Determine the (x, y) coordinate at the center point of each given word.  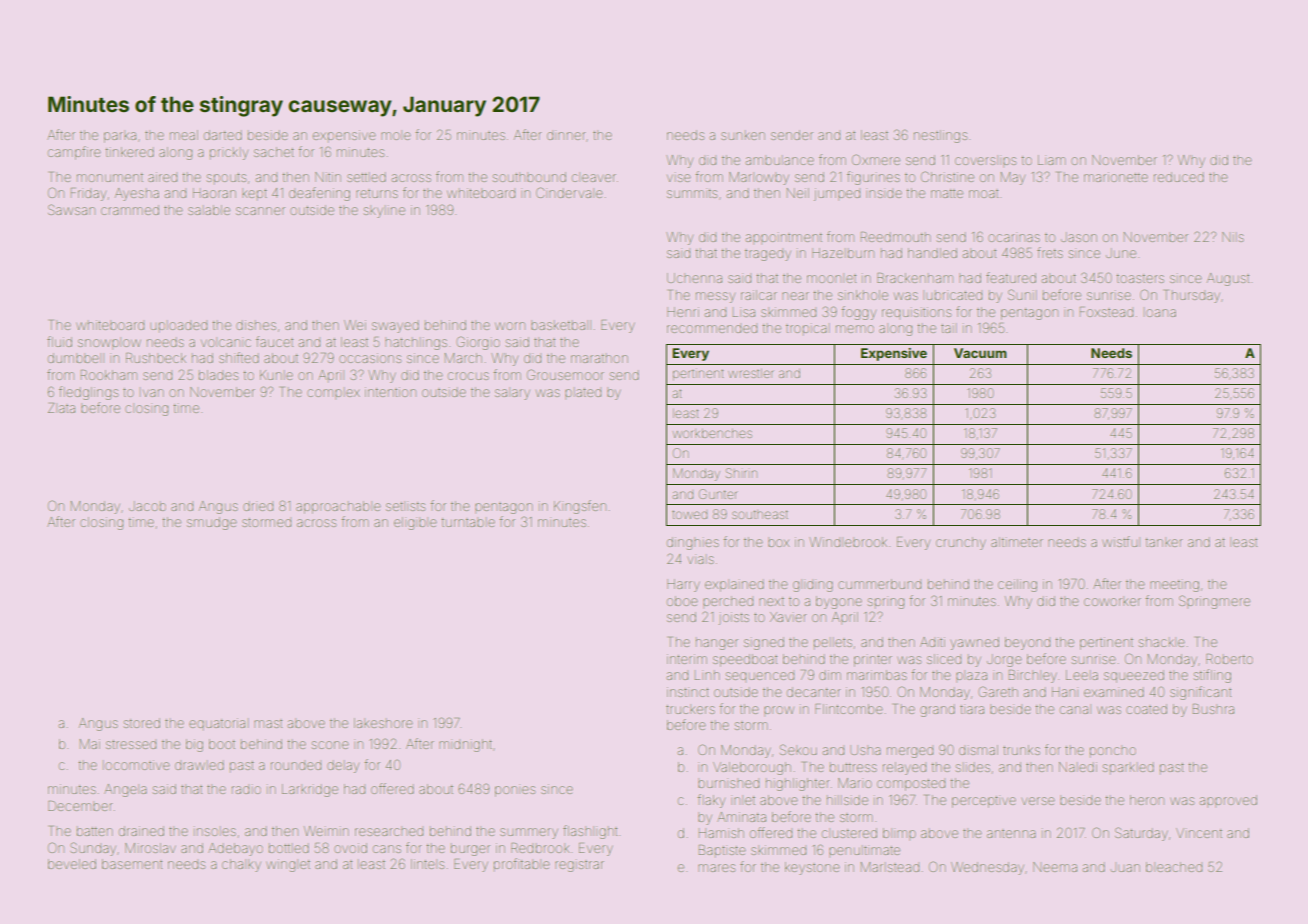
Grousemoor (565, 374)
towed (689, 515)
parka (120, 137)
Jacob (147, 507)
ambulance (780, 161)
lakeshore (383, 723)
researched (389, 832)
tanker (1164, 542)
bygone (839, 602)
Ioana (1161, 313)
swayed (395, 327)
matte (947, 193)
